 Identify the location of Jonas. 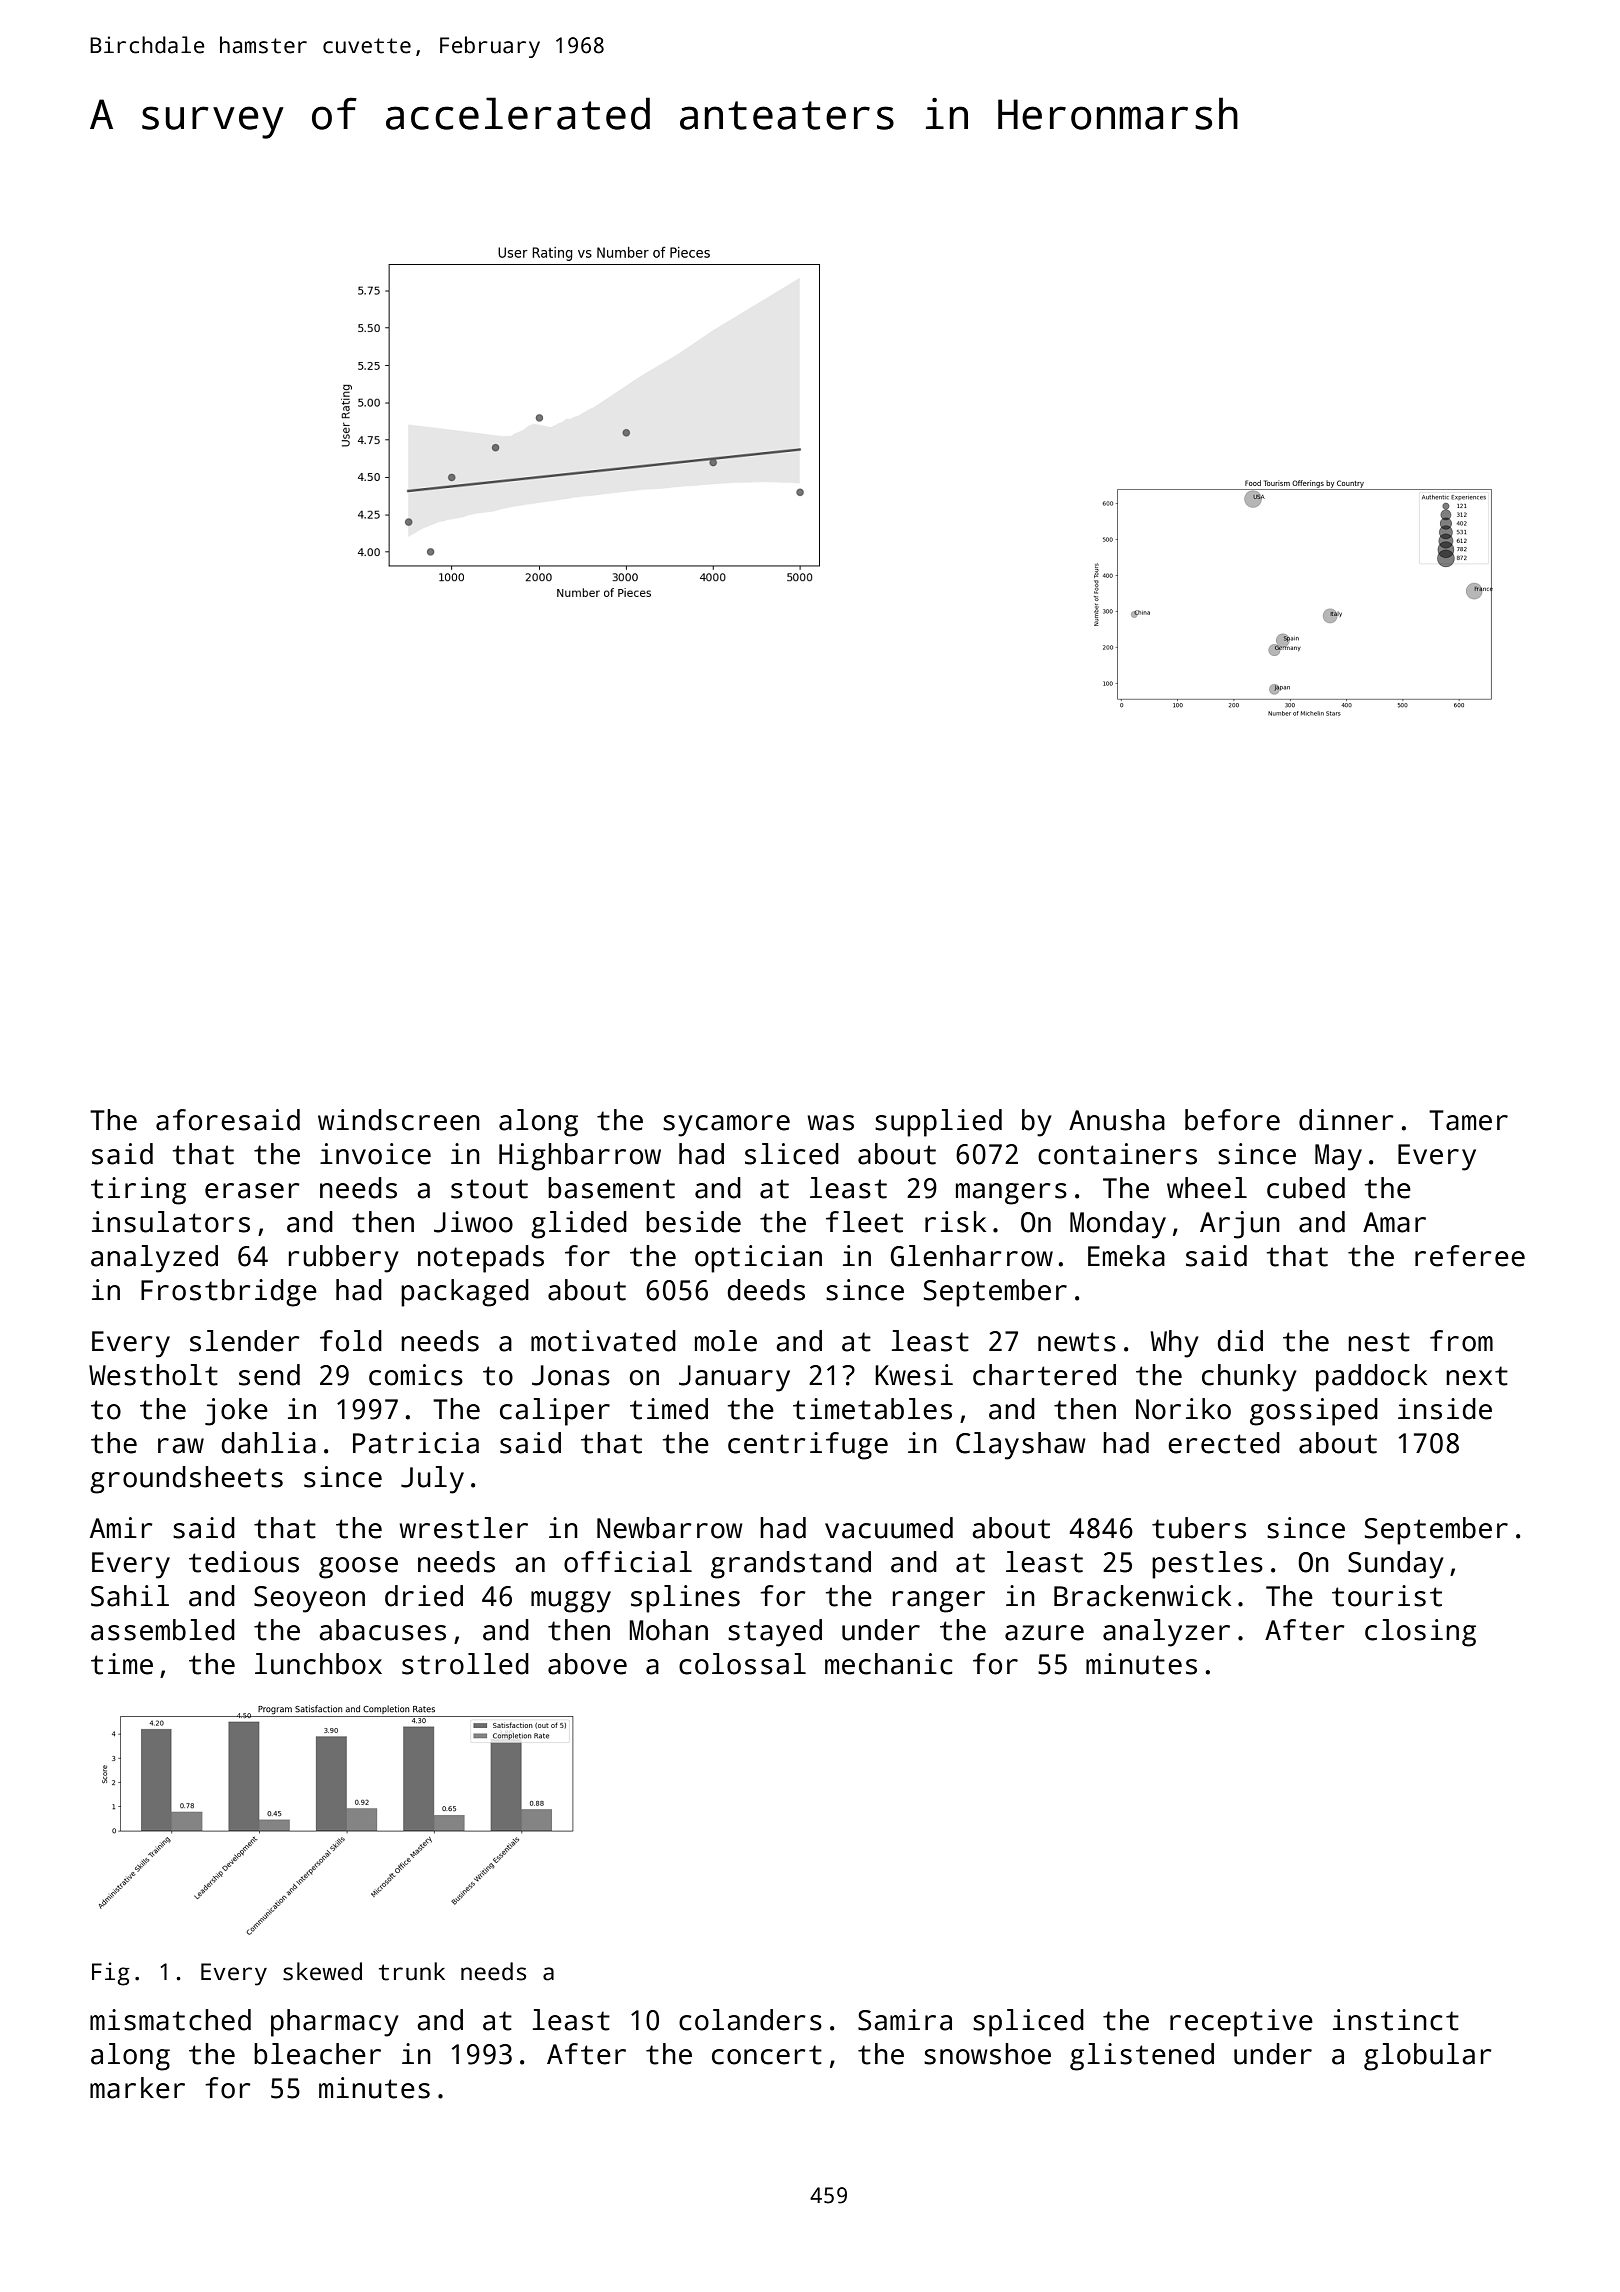
(571, 1375).
